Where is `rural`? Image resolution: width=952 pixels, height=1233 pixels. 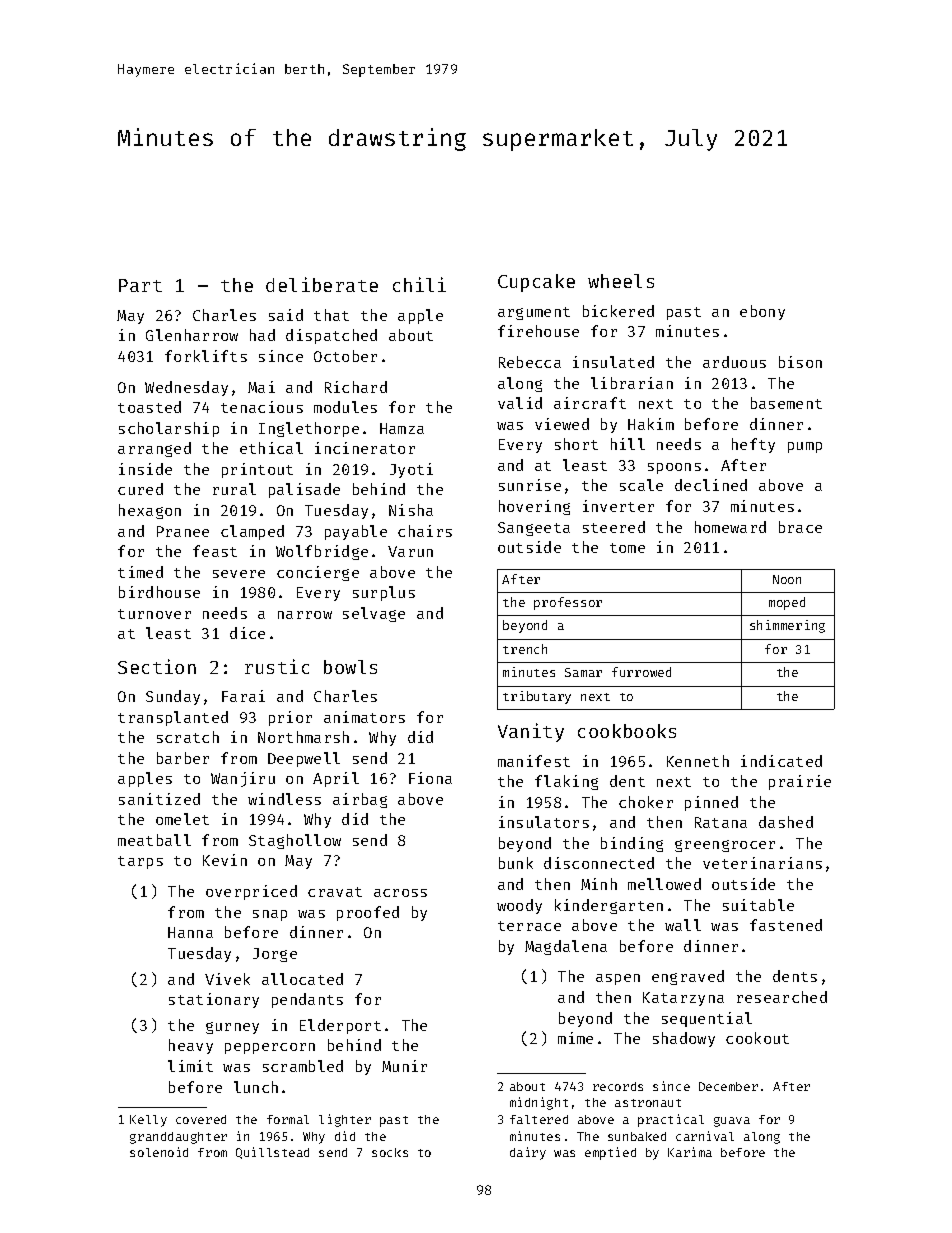 rural is located at coordinates (234, 489).
